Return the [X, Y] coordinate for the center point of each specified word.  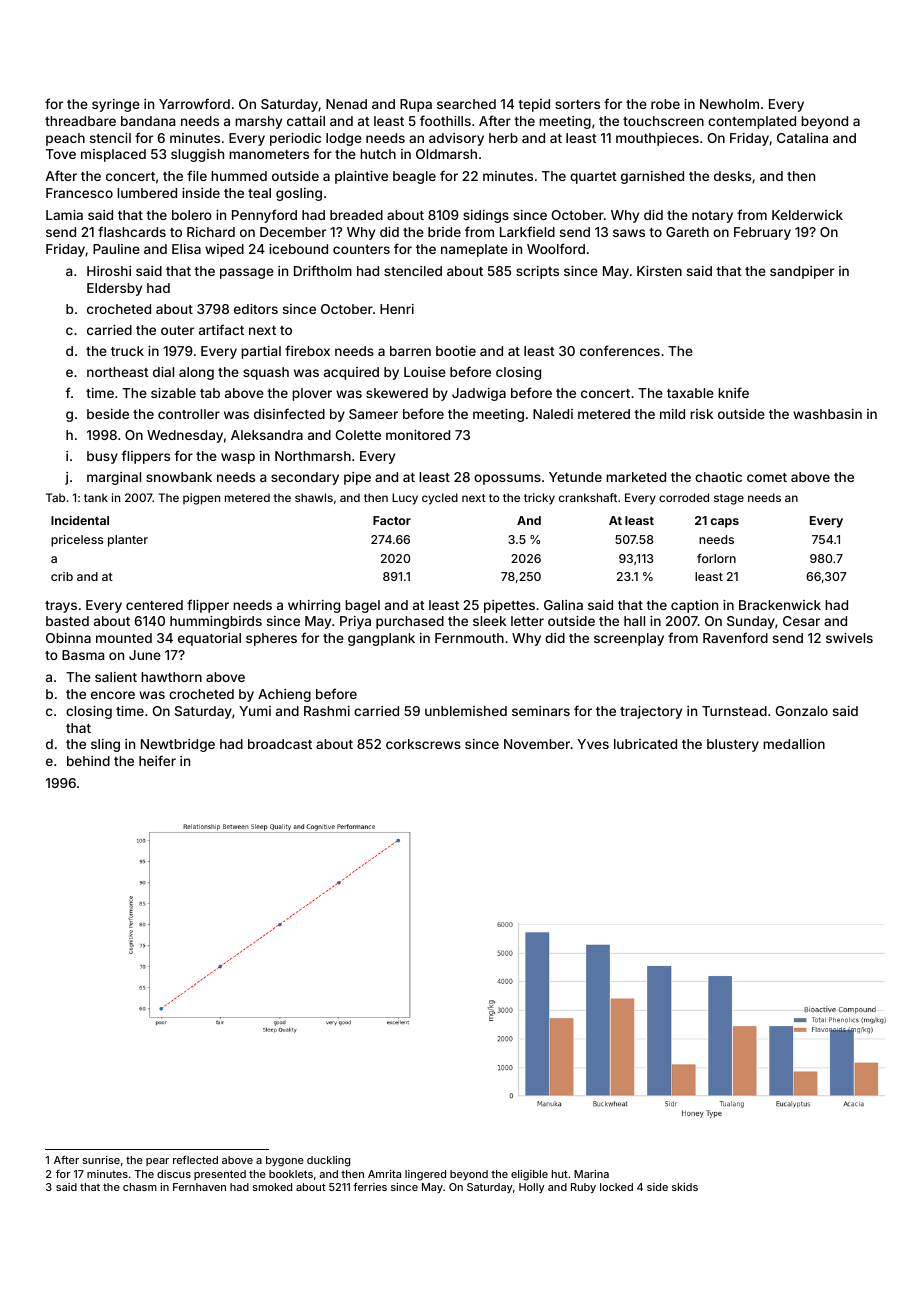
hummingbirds [216, 622]
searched [466, 104]
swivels [849, 638]
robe [665, 104]
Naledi [553, 414]
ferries [370, 1186]
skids [685, 1187]
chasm [140, 1187]
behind [88, 761]
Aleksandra [267, 435]
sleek [489, 621]
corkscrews [423, 744]
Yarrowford [194, 103]
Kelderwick [807, 215]
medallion [794, 744]
